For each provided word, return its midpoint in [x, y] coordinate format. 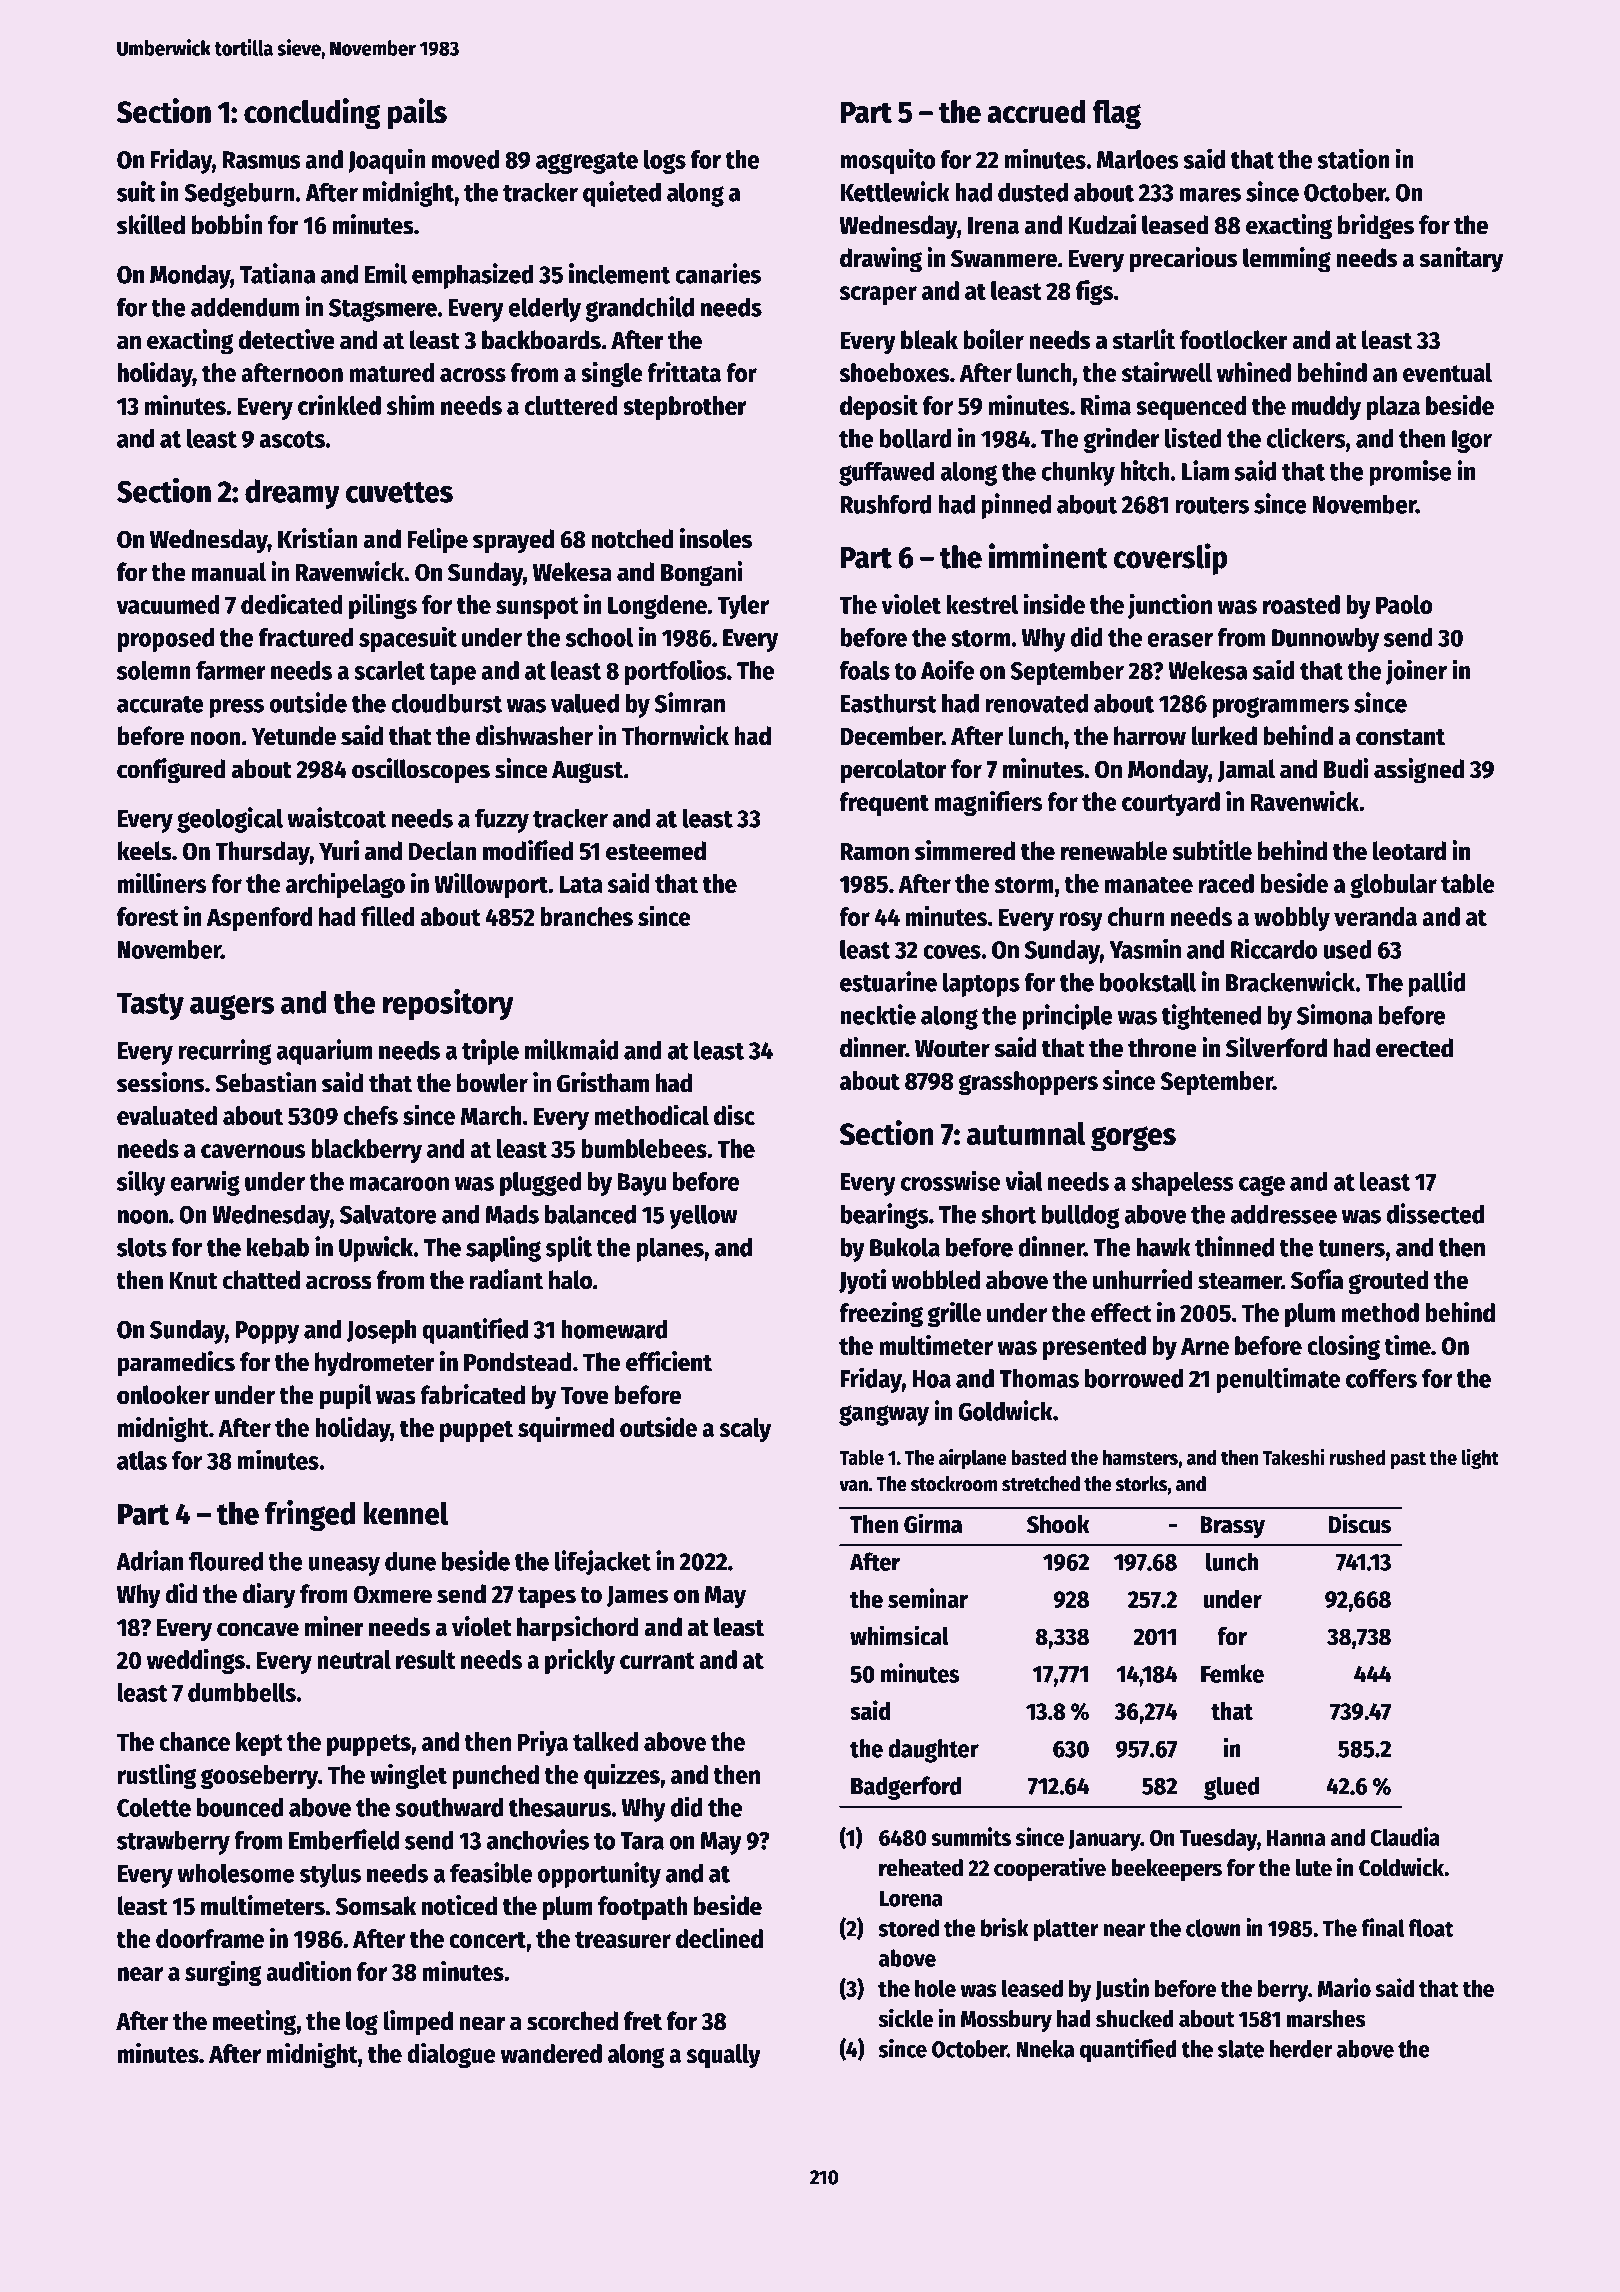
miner [334, 1626]
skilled [151, 224]
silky [141, 1183]
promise [1411, 473]
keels [145, 851]
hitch [1145, 470]
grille [954, 1314]
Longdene [657, 607]
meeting [254, 2023]
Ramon [874, 852]
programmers [1281, 707]
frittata [684, 372]
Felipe [437, 541]
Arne [1205, 1346]
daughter [933, 1751]
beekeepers [1166, 1870]
